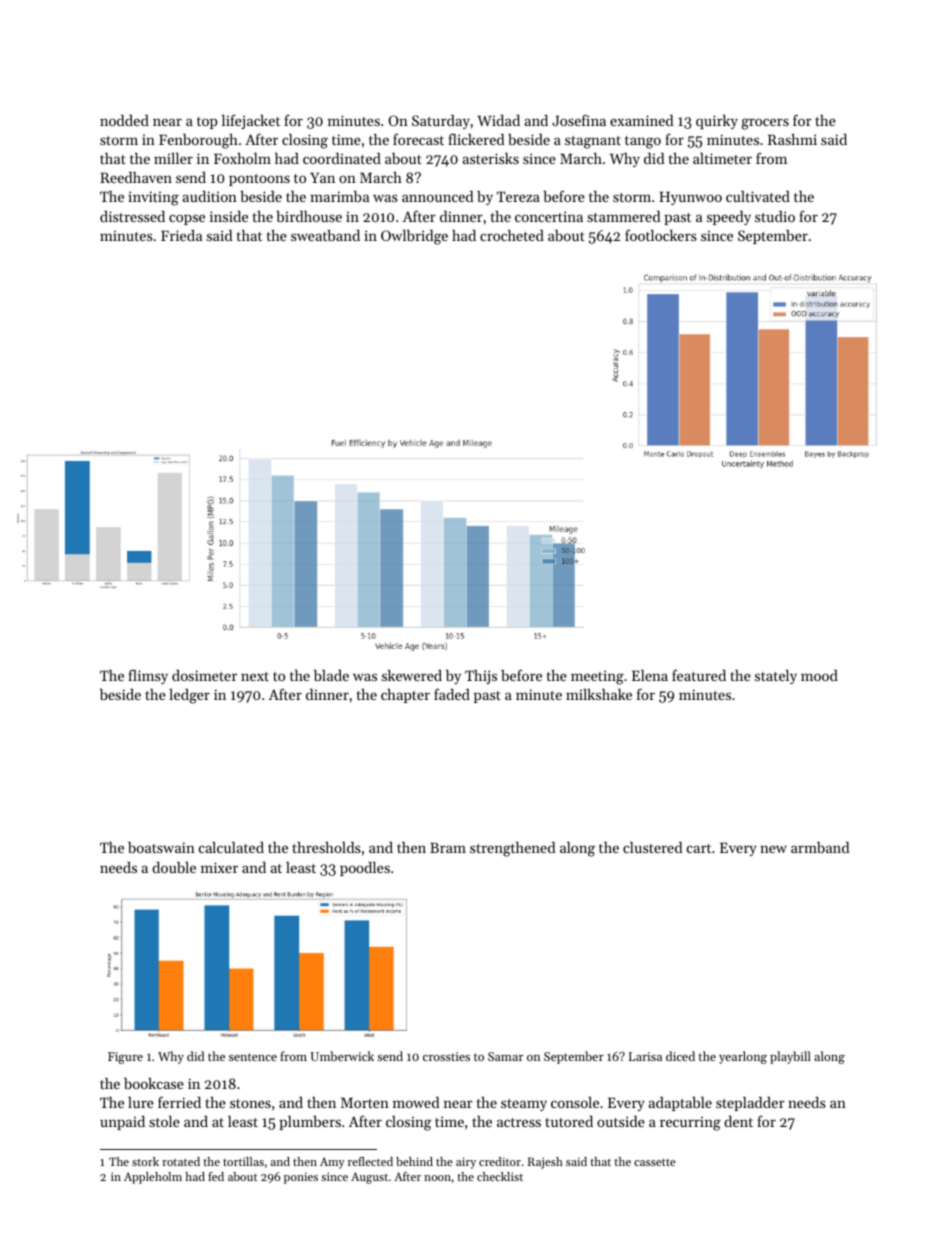 The height and width of the image is (1233, 952). I want to click on featured, so click(699, 675).
